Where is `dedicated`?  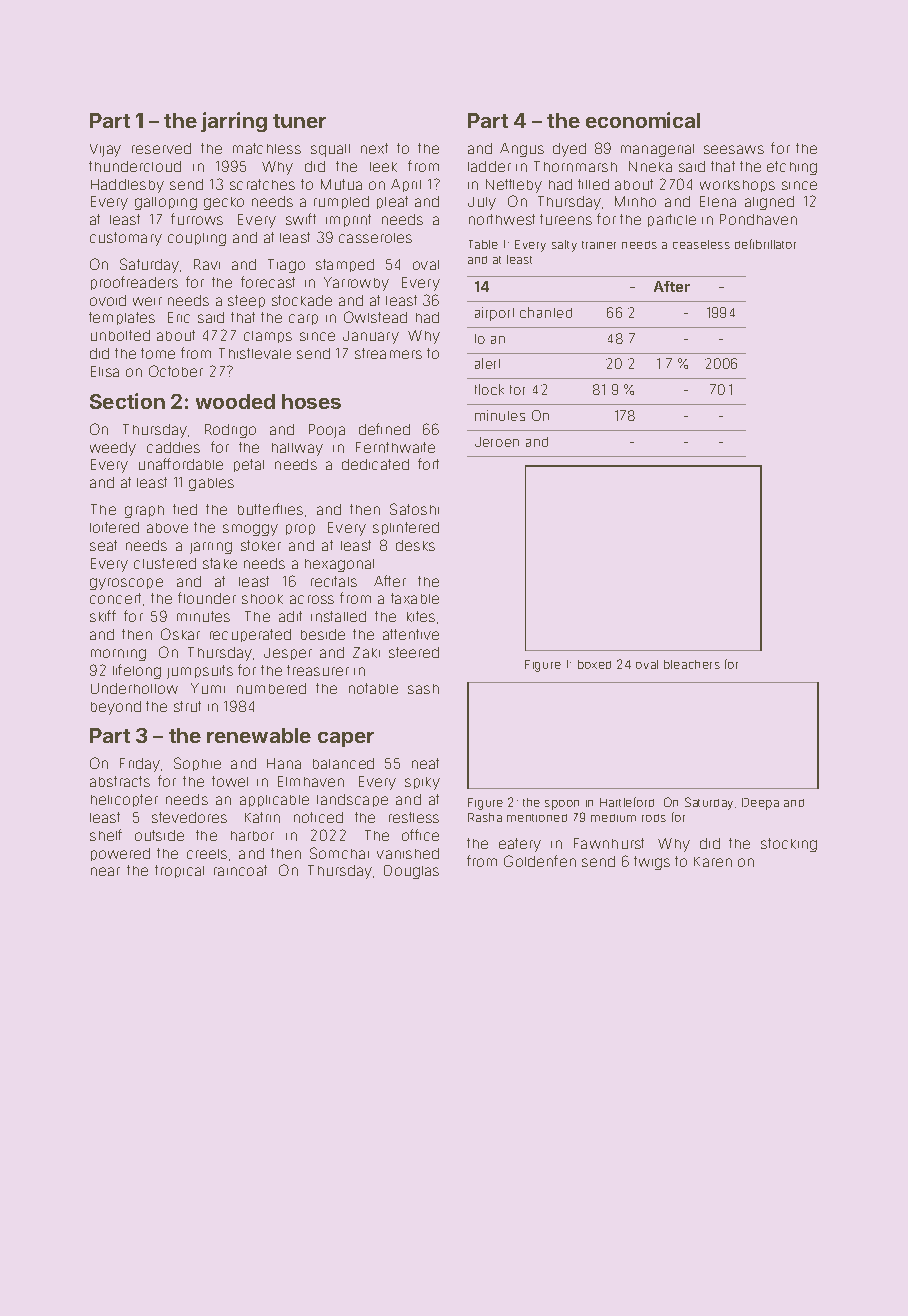
dedicated is located at coordinates (375, 464).
